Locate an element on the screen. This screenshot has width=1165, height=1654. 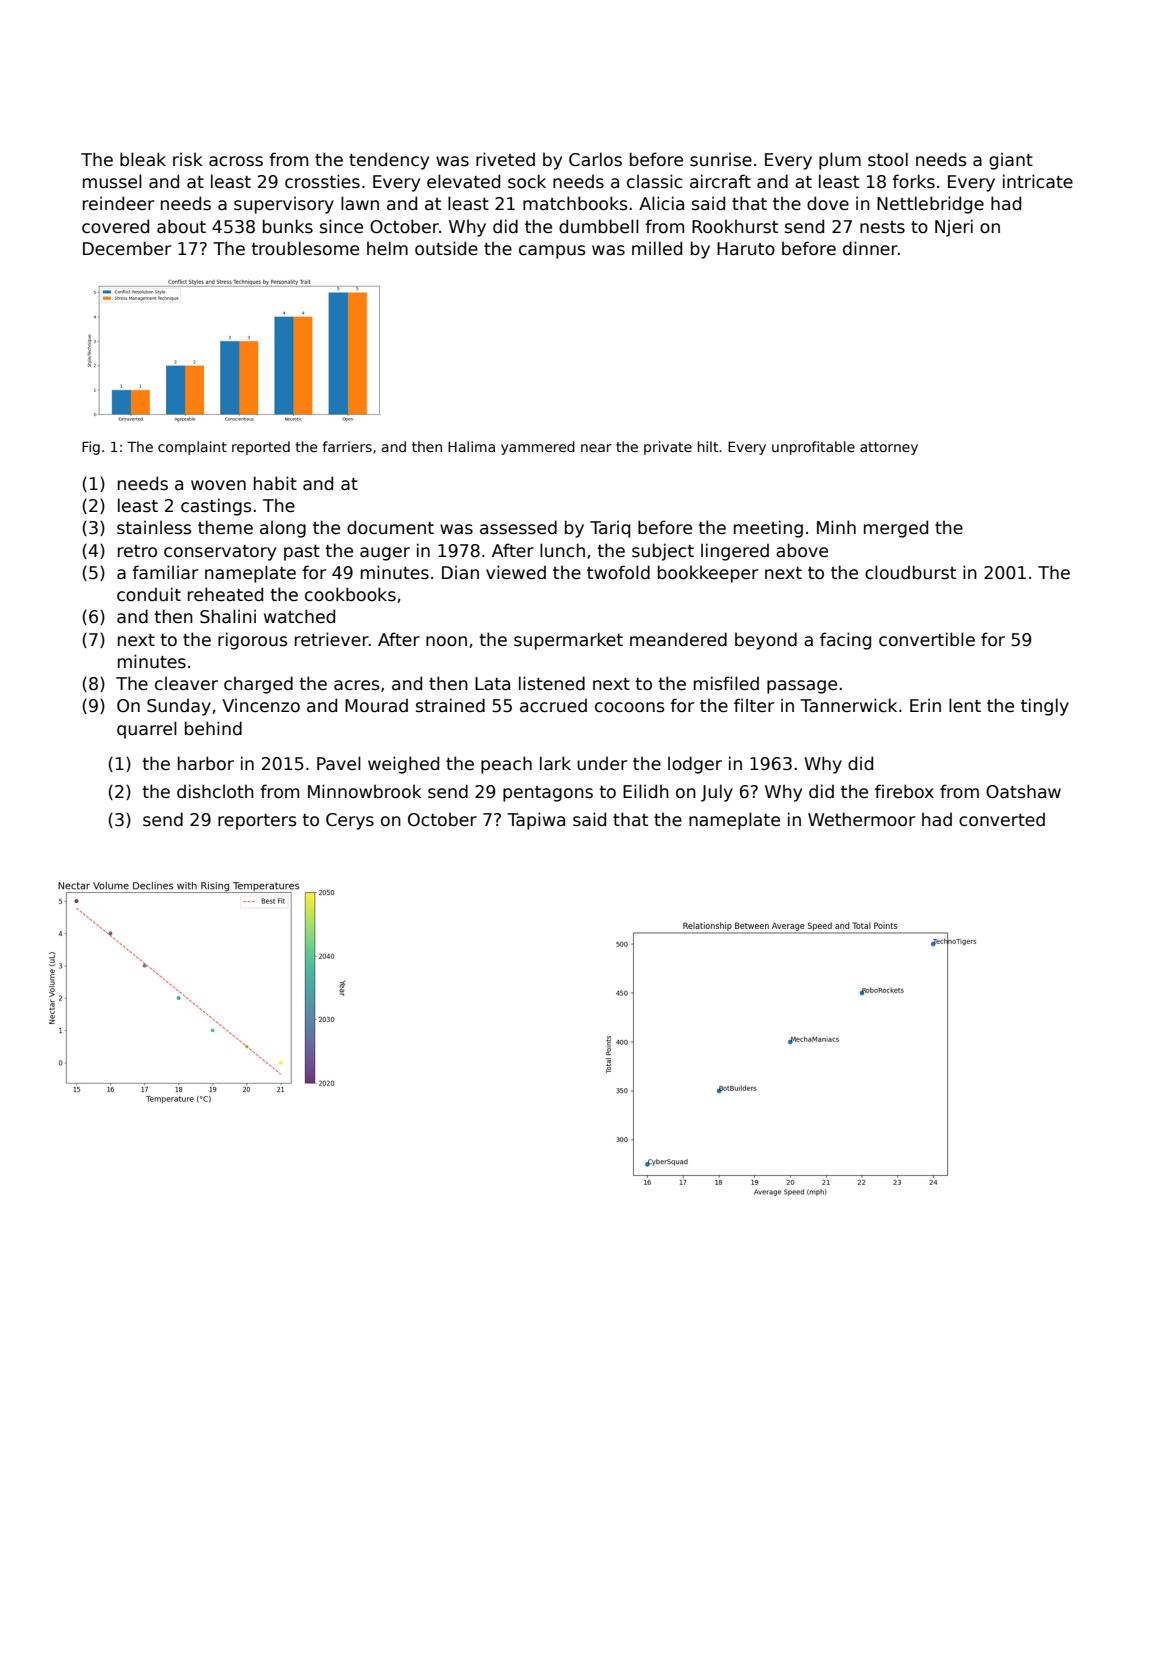
reported is located at coordinates (261, 448).
